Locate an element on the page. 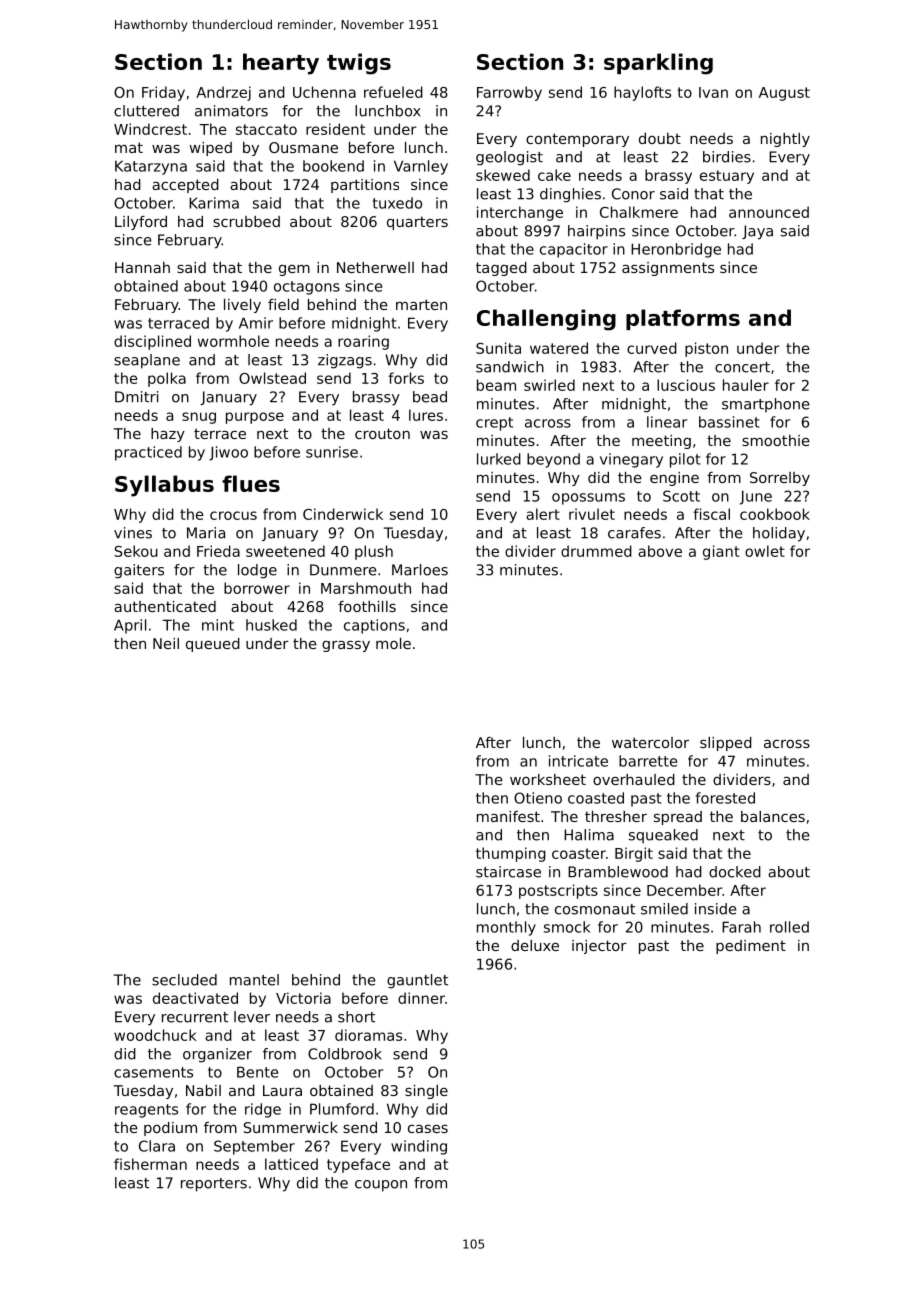 Image resolution: width=924 pixels, height=1308 pixels. scrubbed is located at coordinates (246, 221).
